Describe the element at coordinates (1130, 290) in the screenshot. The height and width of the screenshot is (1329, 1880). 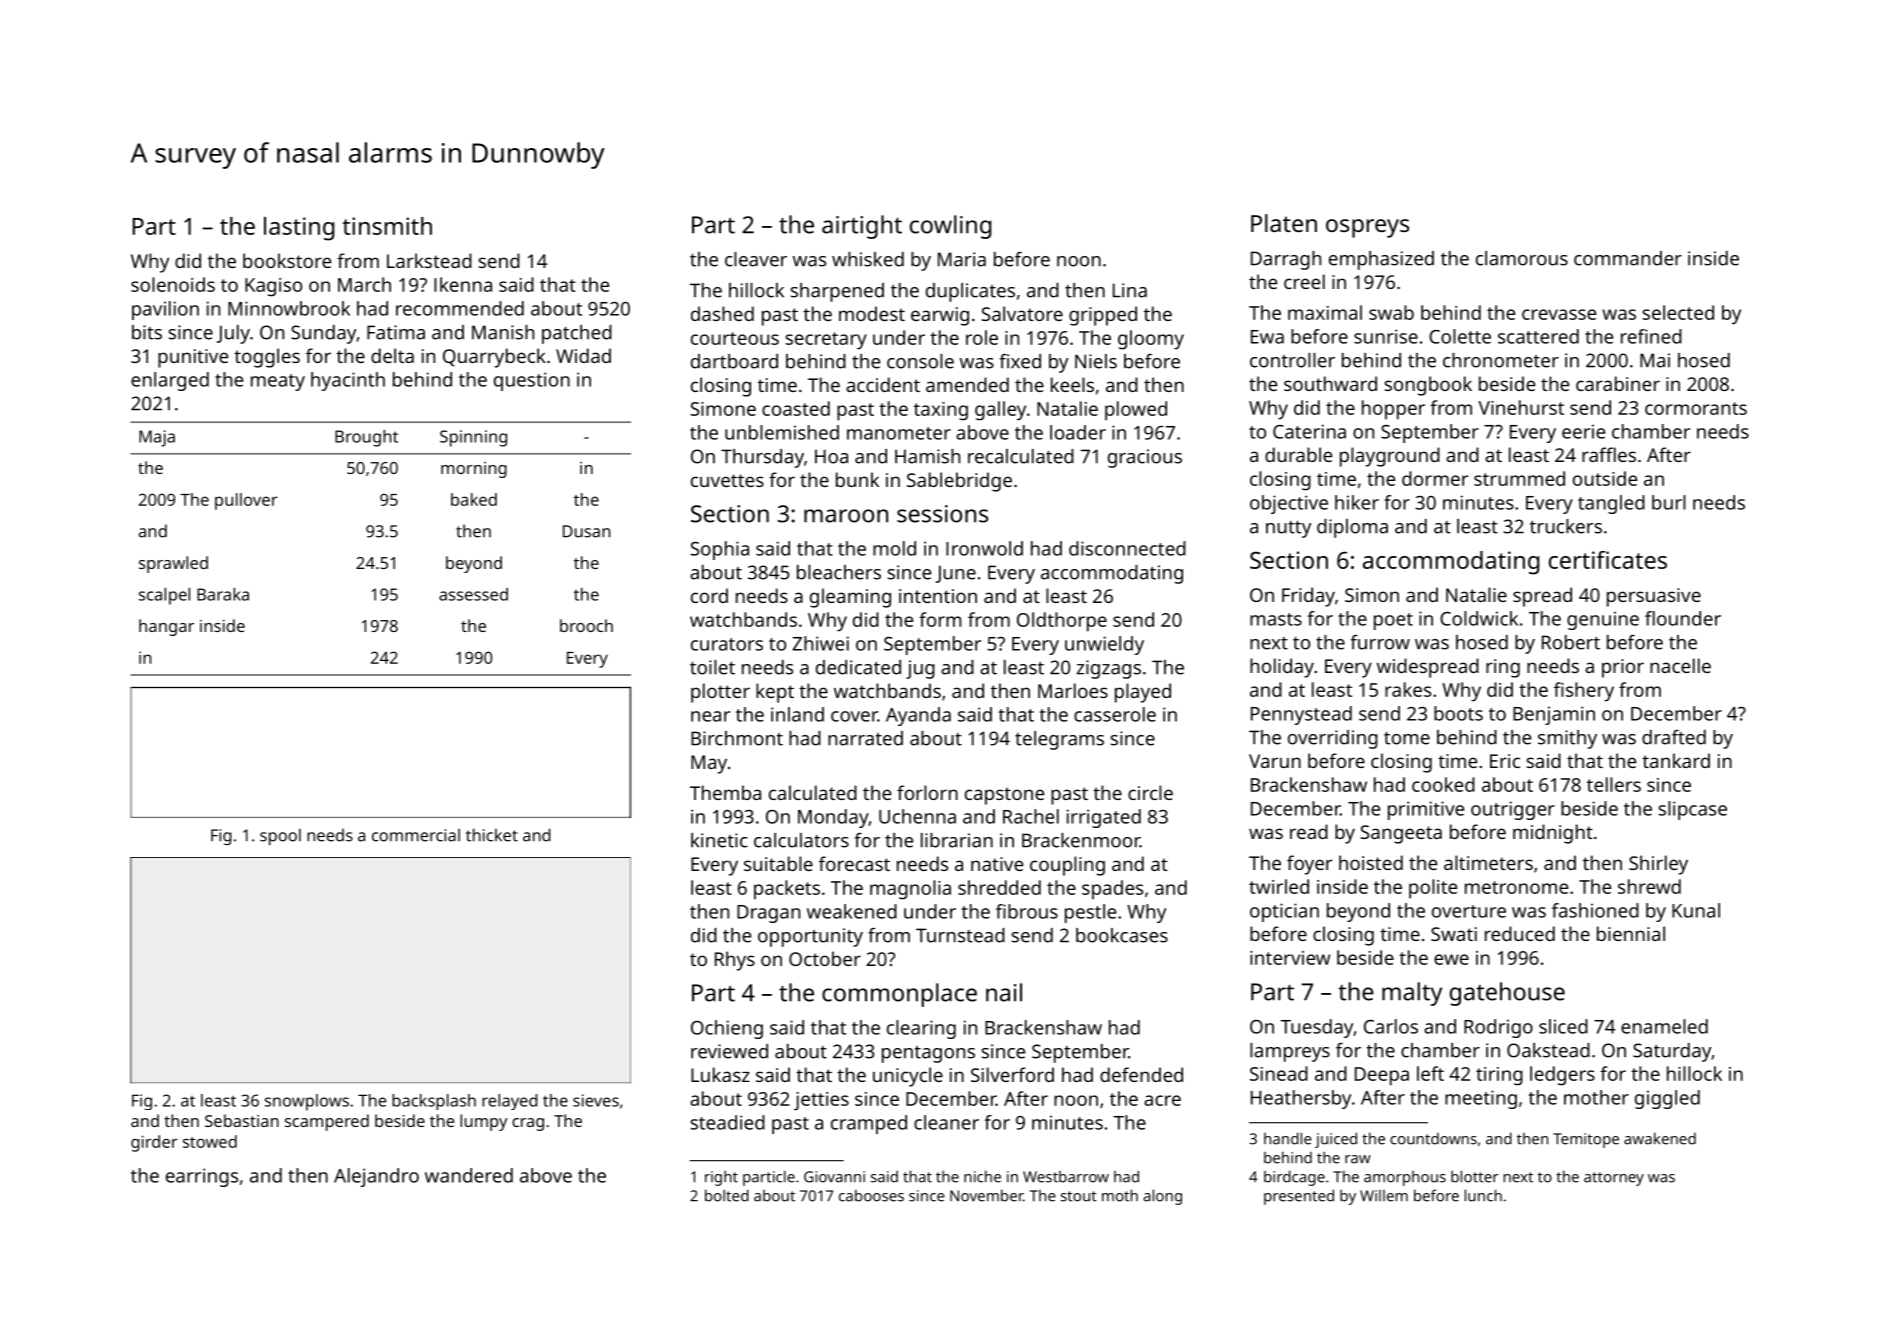
I see `Lina` at that location.
